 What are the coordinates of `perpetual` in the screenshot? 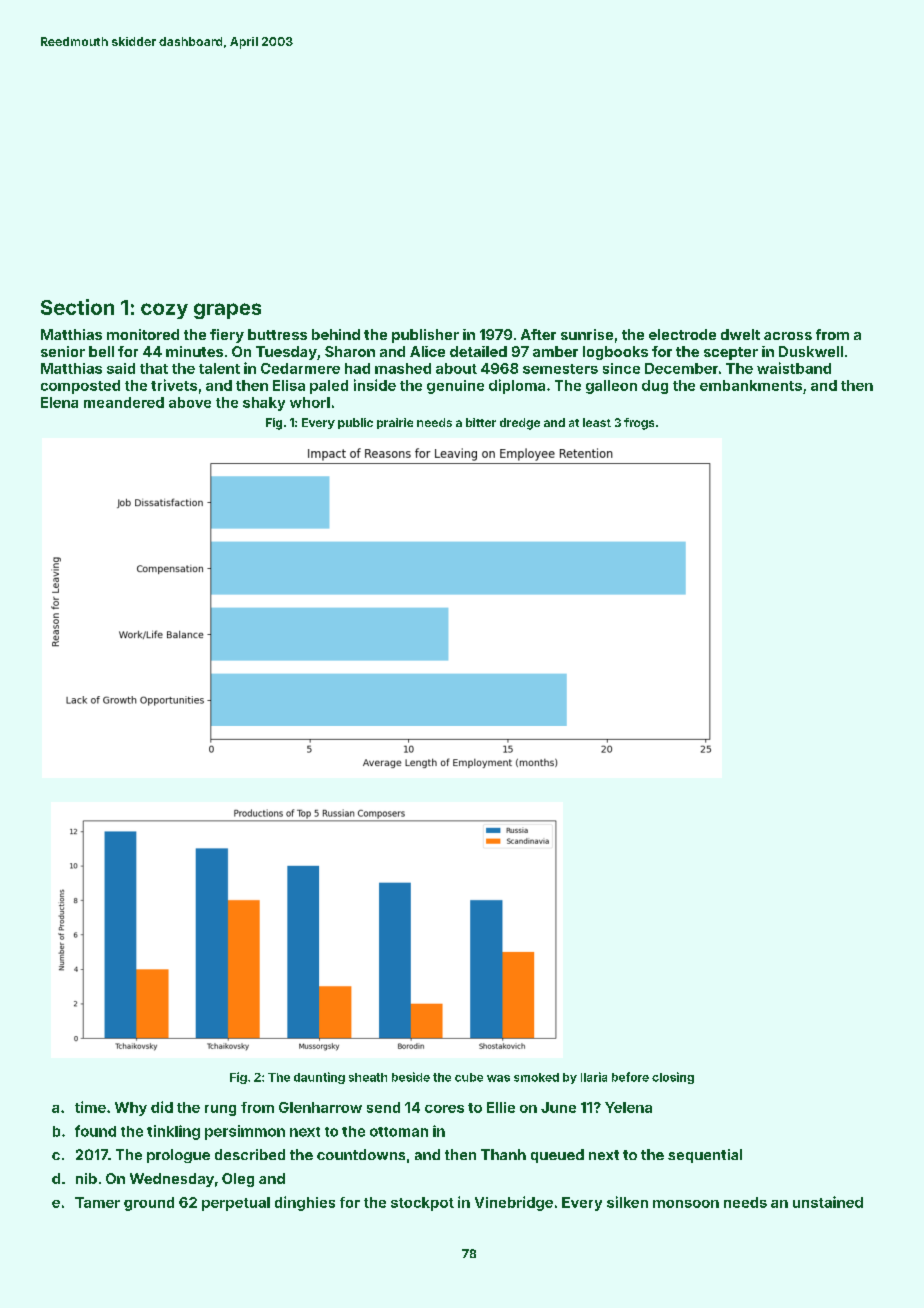 It's located at (236, 1204).
